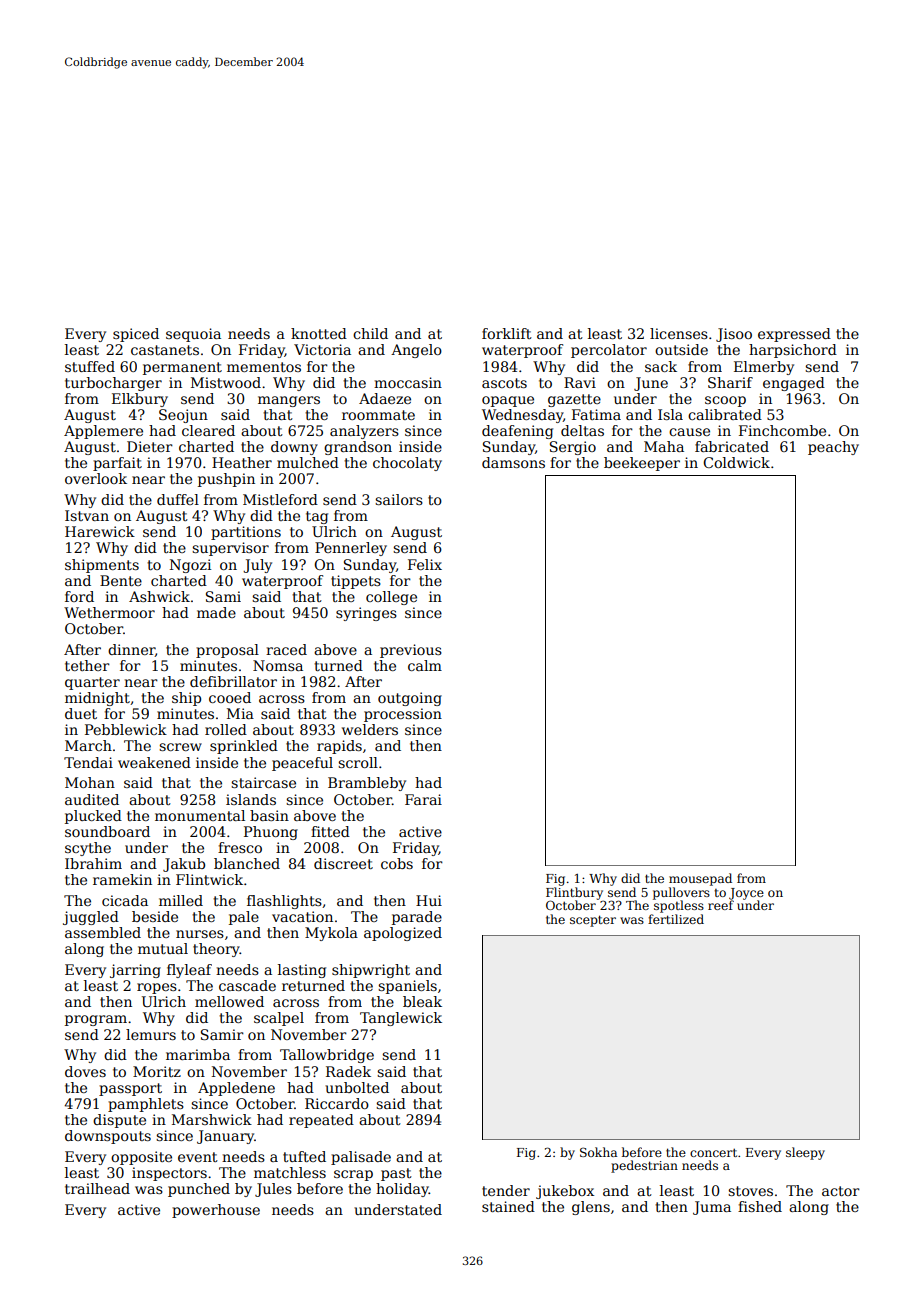 Image resolution: width=924 pixels, height=1308 pixels. I want to click on calm, so click(425, 665).
